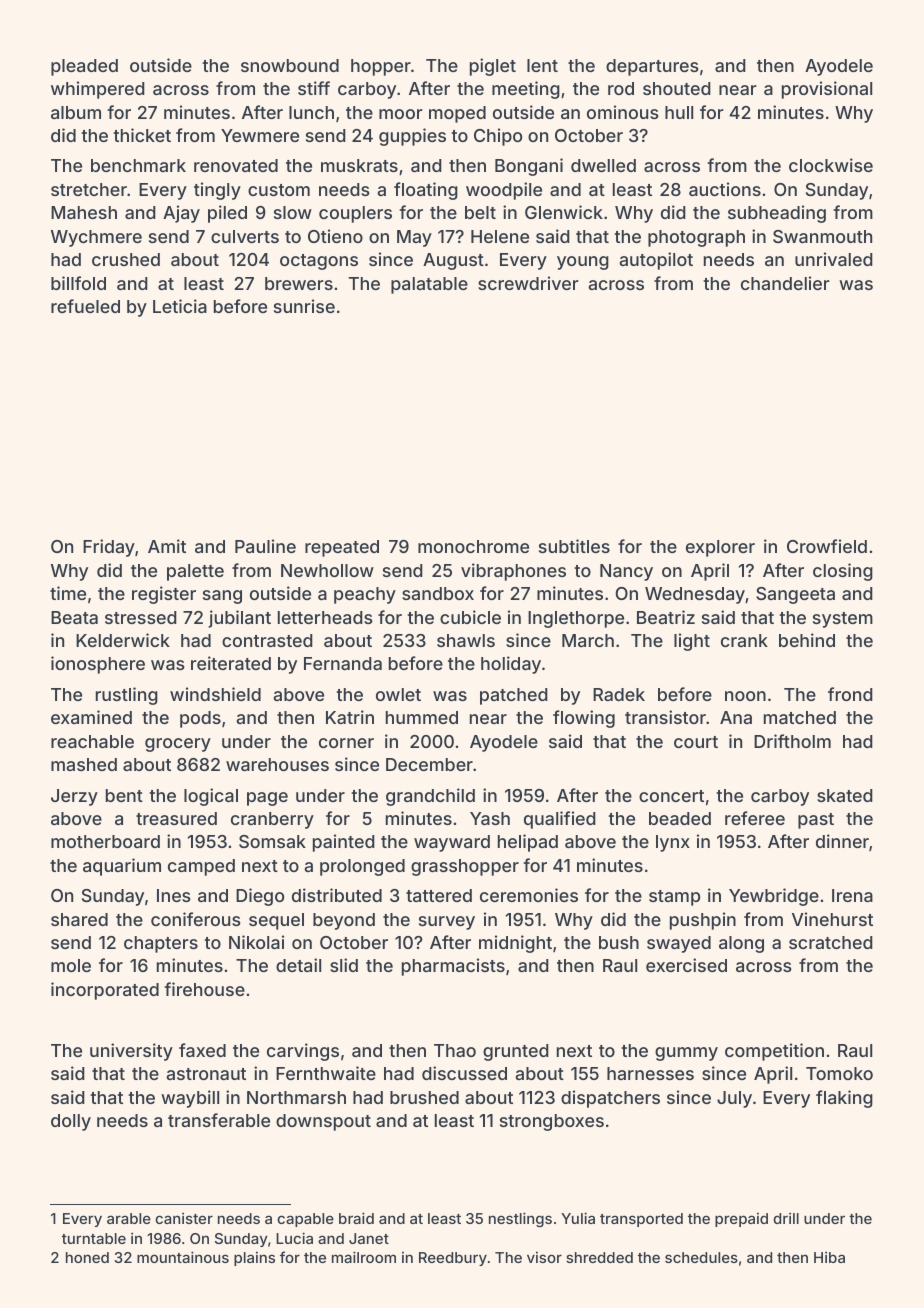 The width and height of the document is (924, 1308). What do you see at coordinates (85, 306) in the document?
I see `refueled` at bounding box center [85, 306].
